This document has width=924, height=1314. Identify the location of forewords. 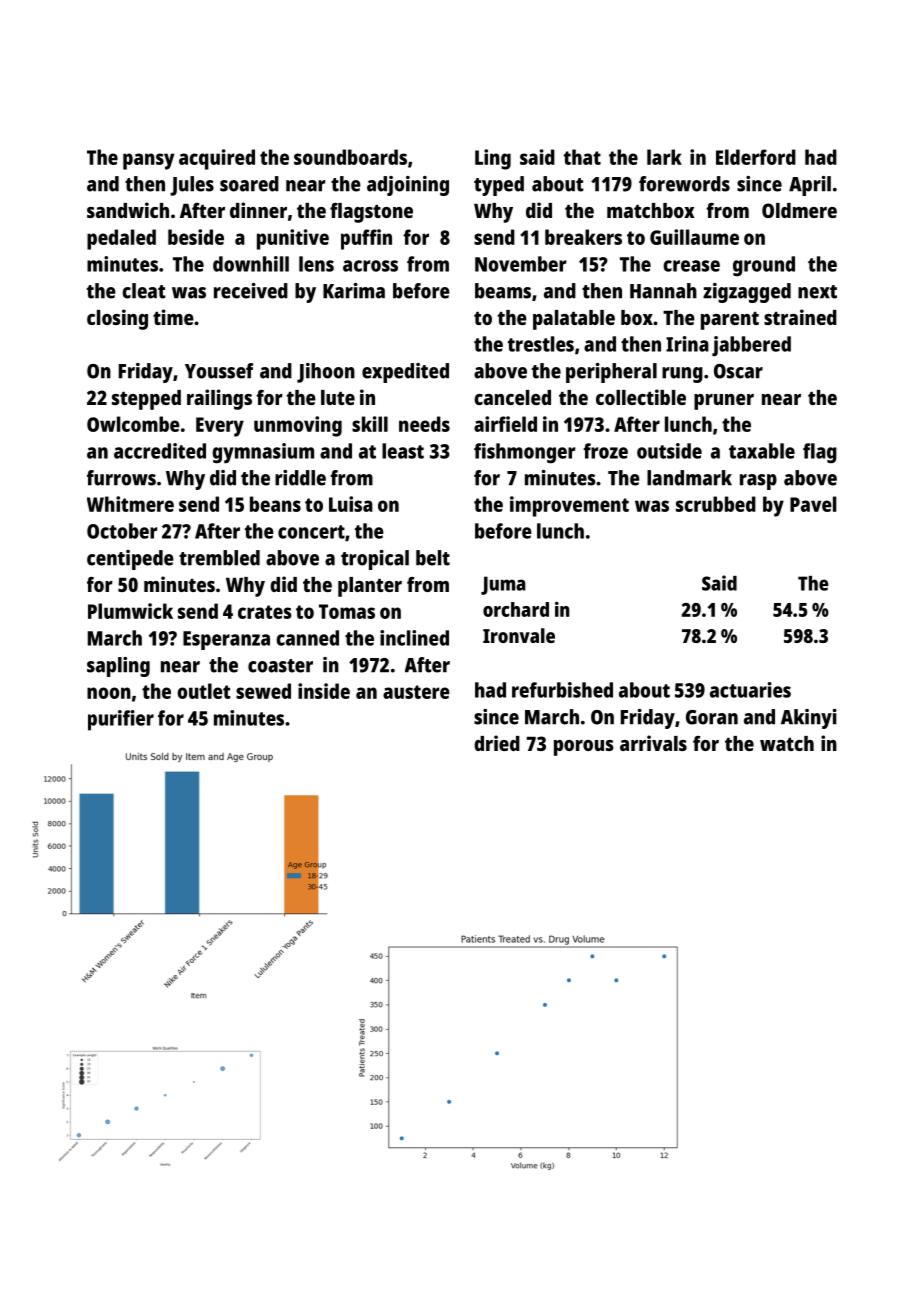
(684, 184).
